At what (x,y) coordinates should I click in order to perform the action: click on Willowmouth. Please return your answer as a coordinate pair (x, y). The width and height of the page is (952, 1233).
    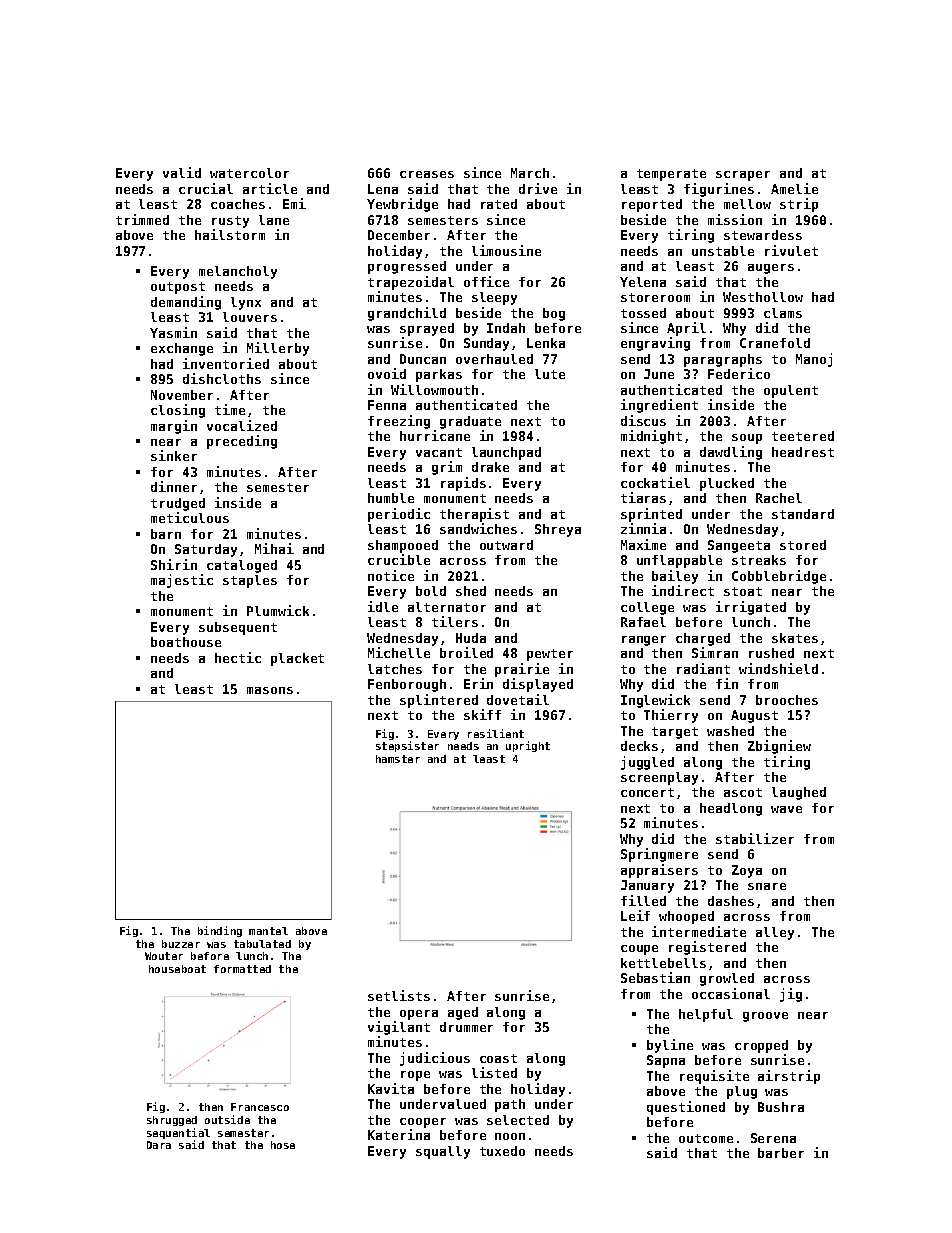
    Looking at the image, I should click on (434, 389).
